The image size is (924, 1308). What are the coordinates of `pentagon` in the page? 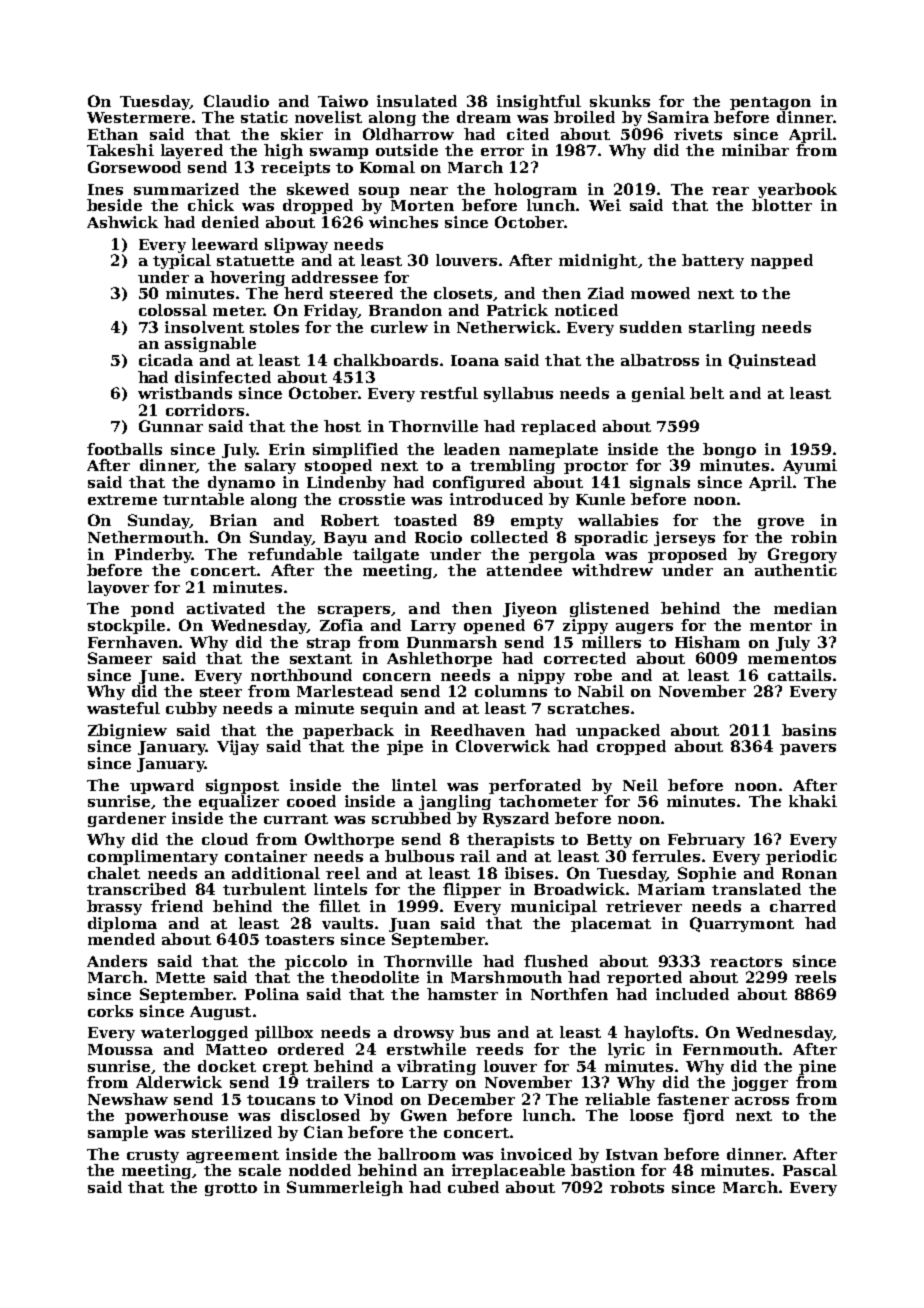 It's located at (770, 103).
